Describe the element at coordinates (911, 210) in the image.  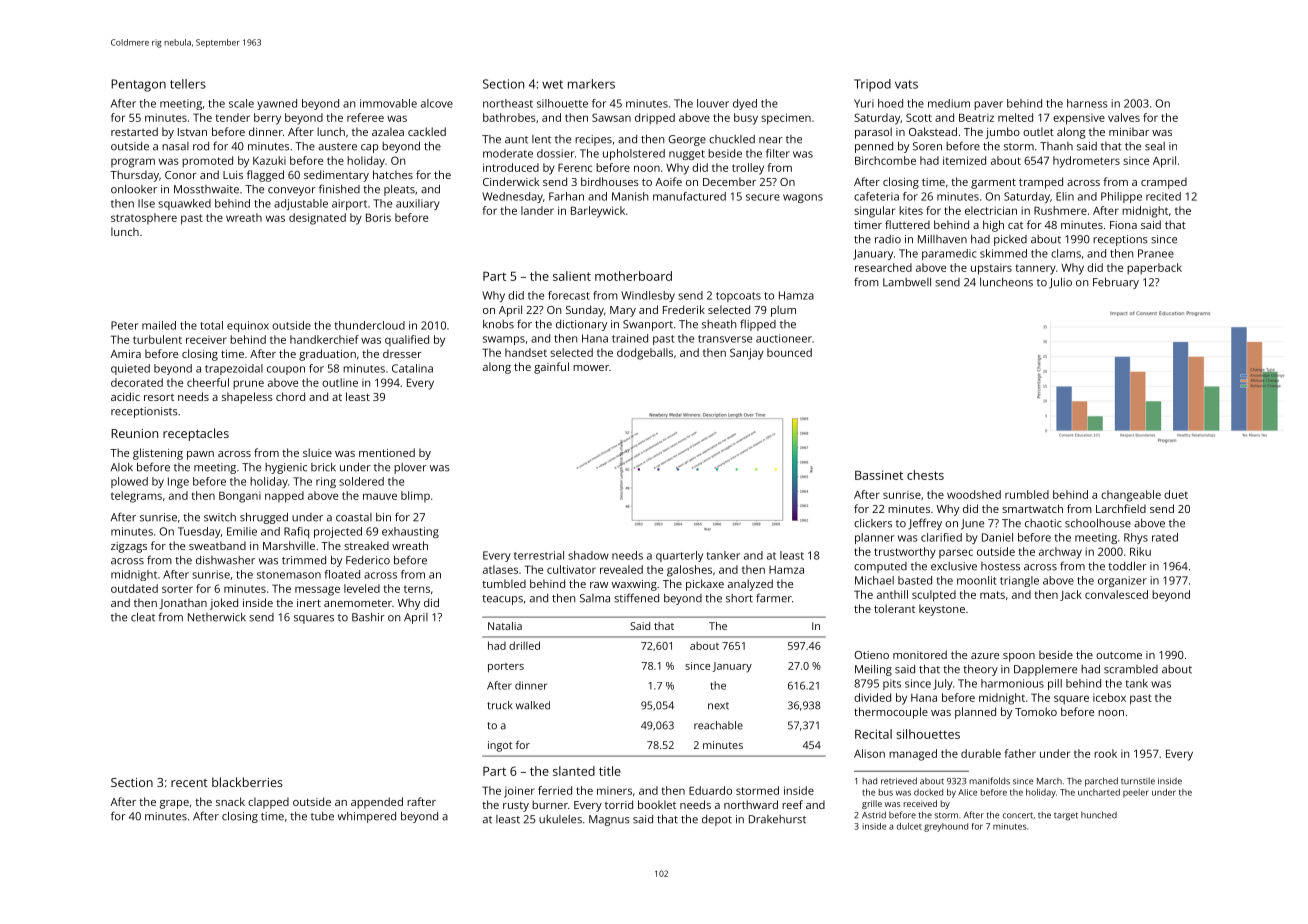
I see `kites` at that location.
